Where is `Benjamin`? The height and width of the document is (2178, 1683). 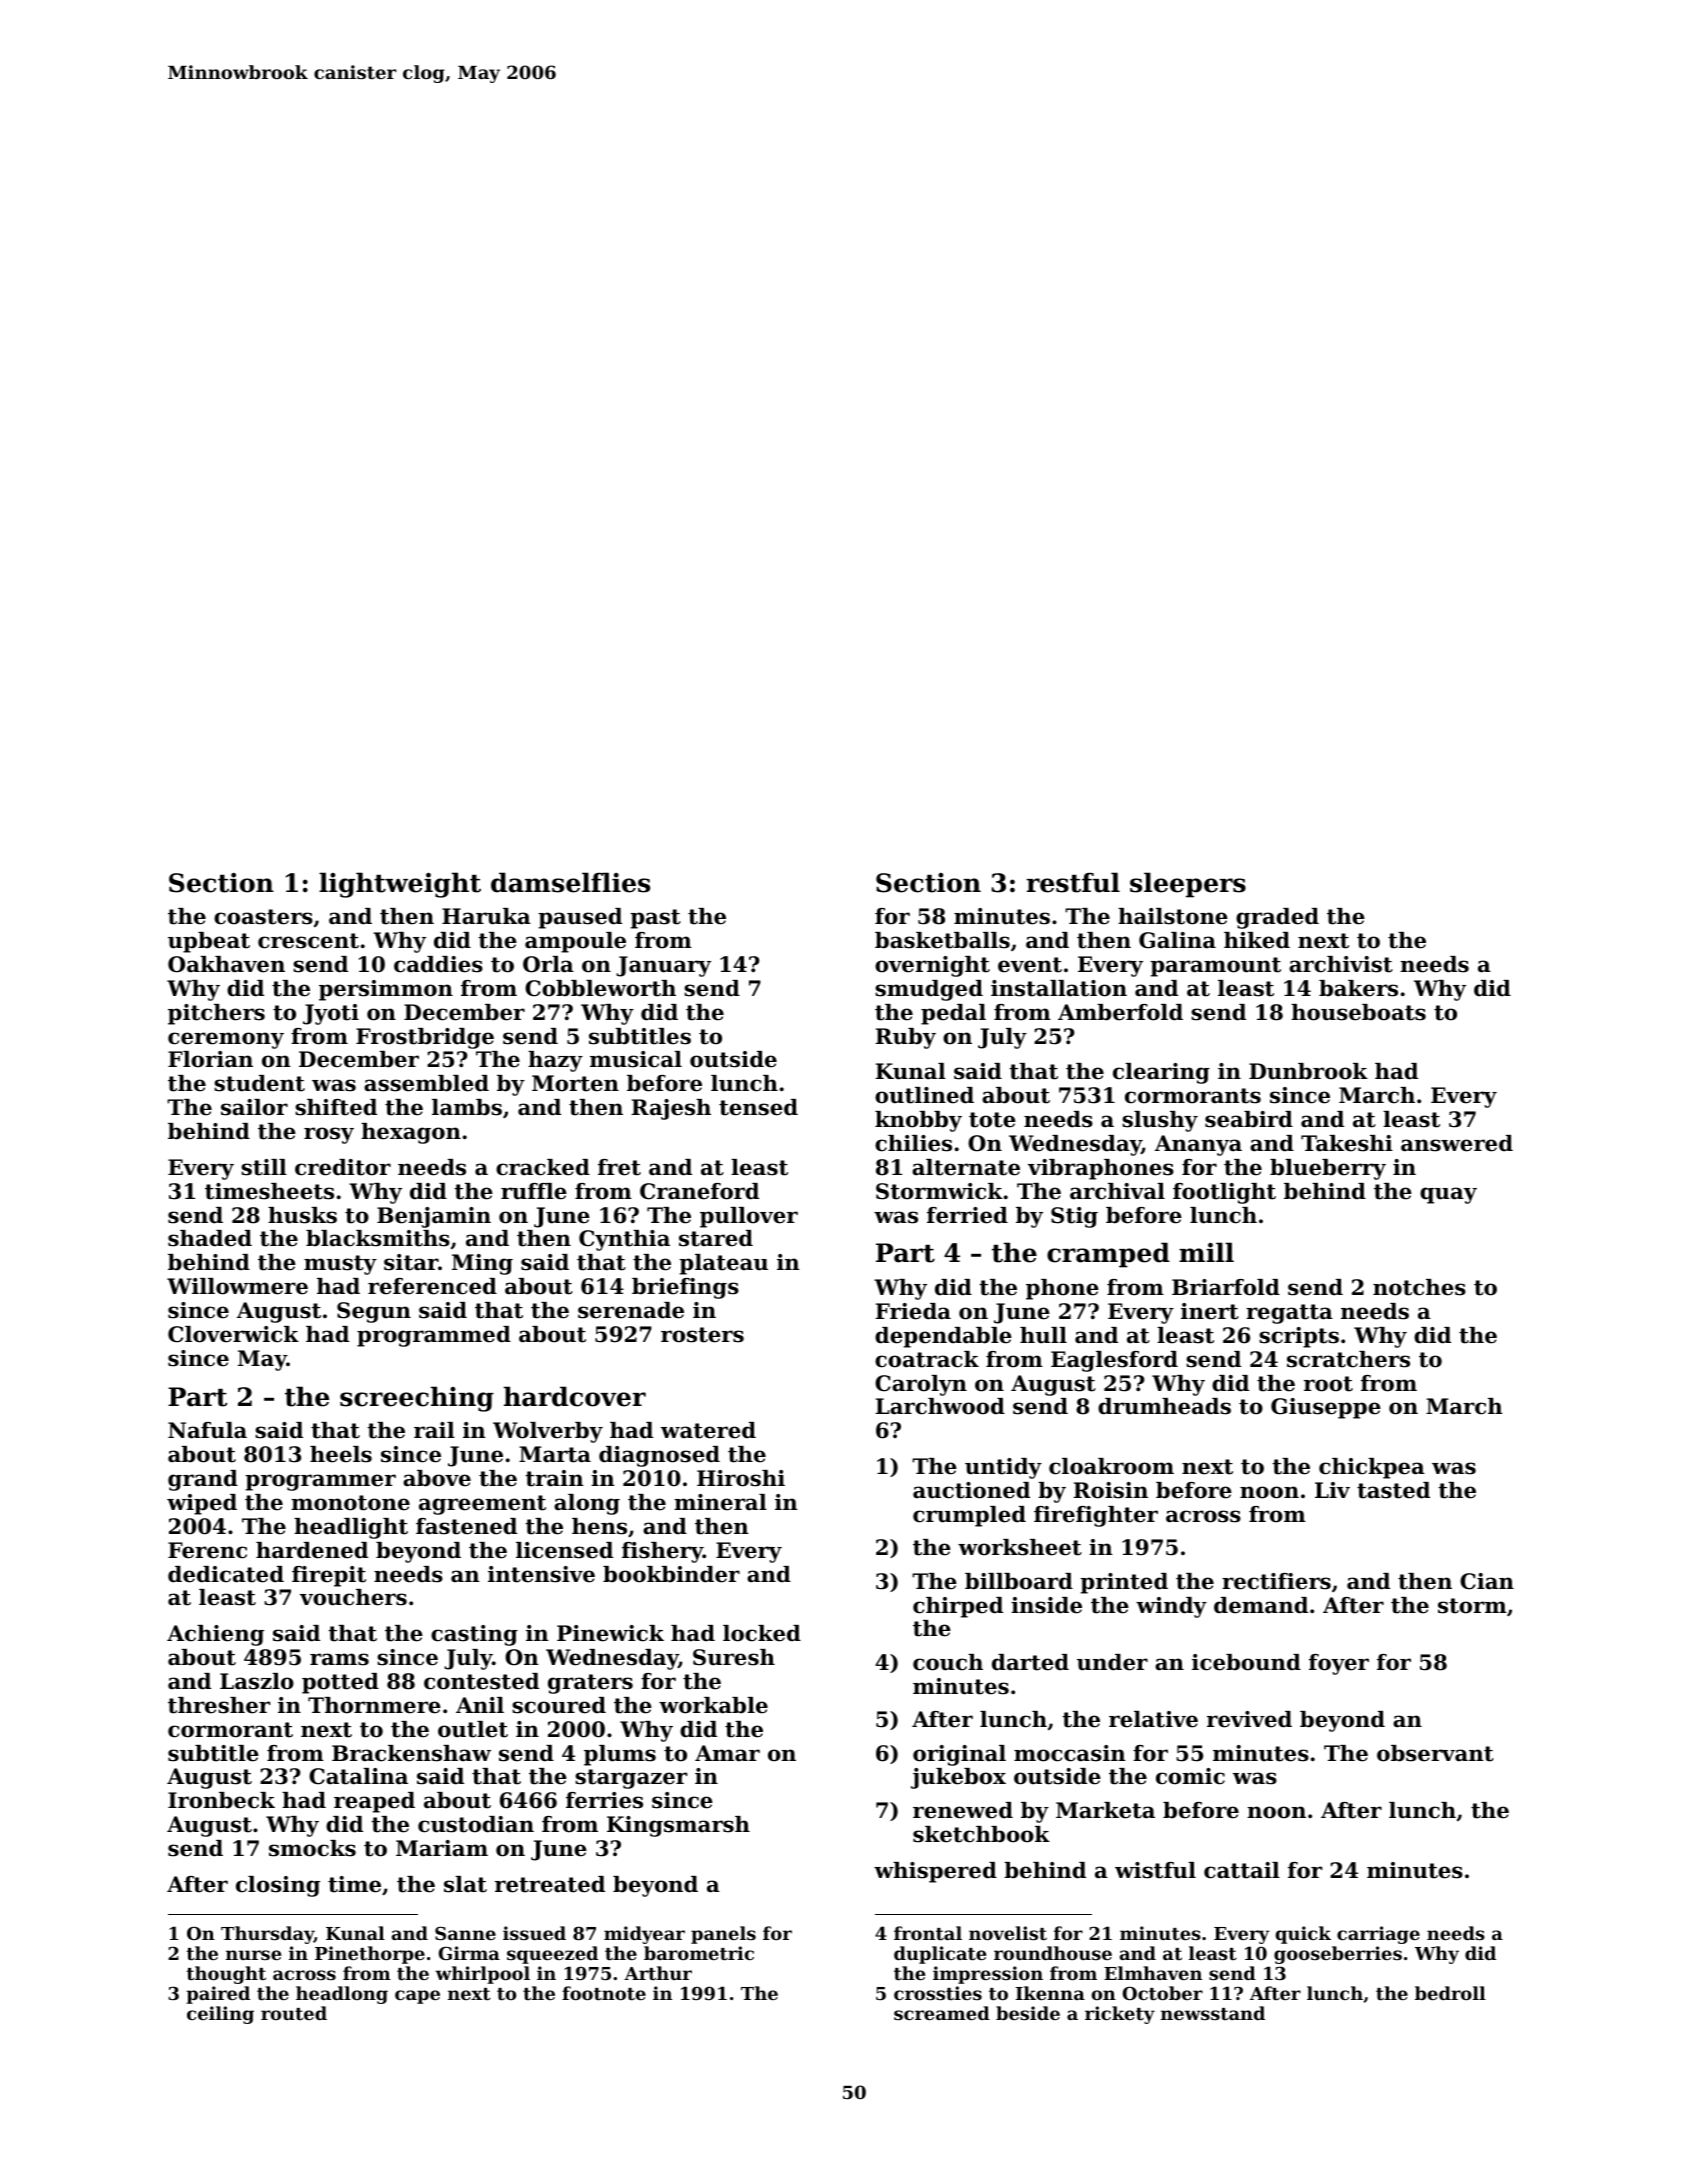 Benjamin is located at coordinates (434, 1217).
